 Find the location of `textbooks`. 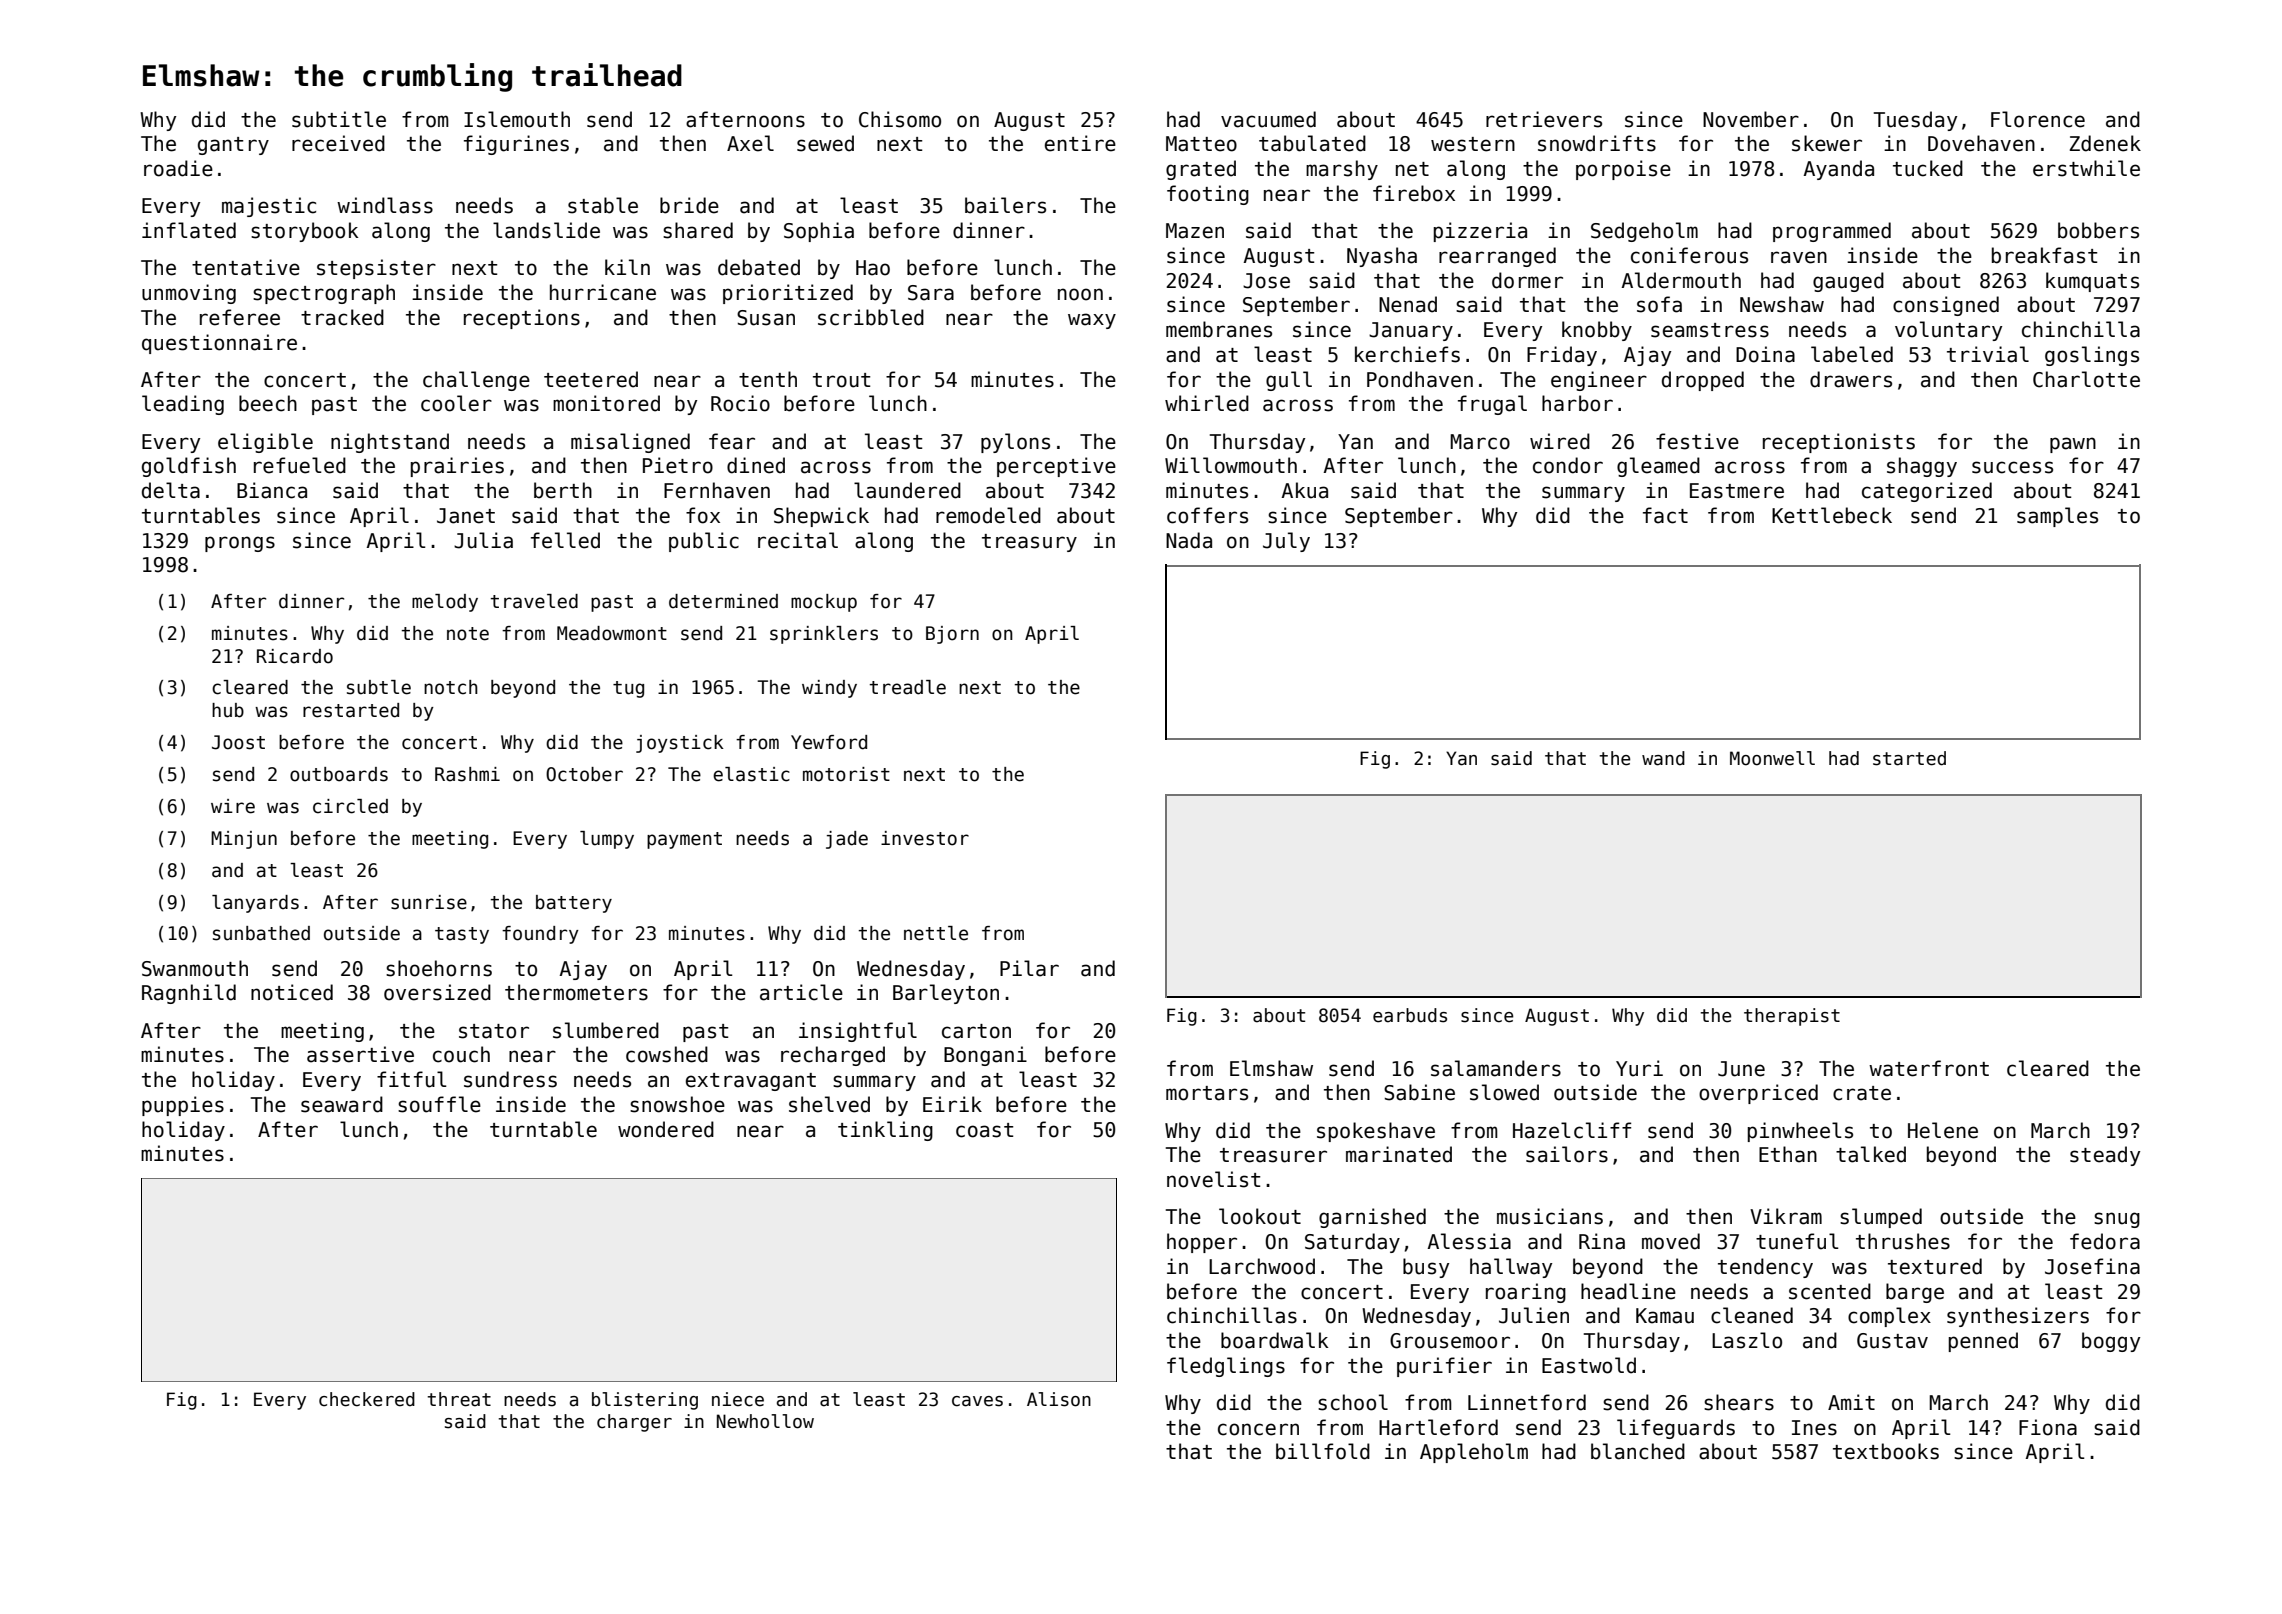

textbooks is located at coordinates (1886, 1451).
